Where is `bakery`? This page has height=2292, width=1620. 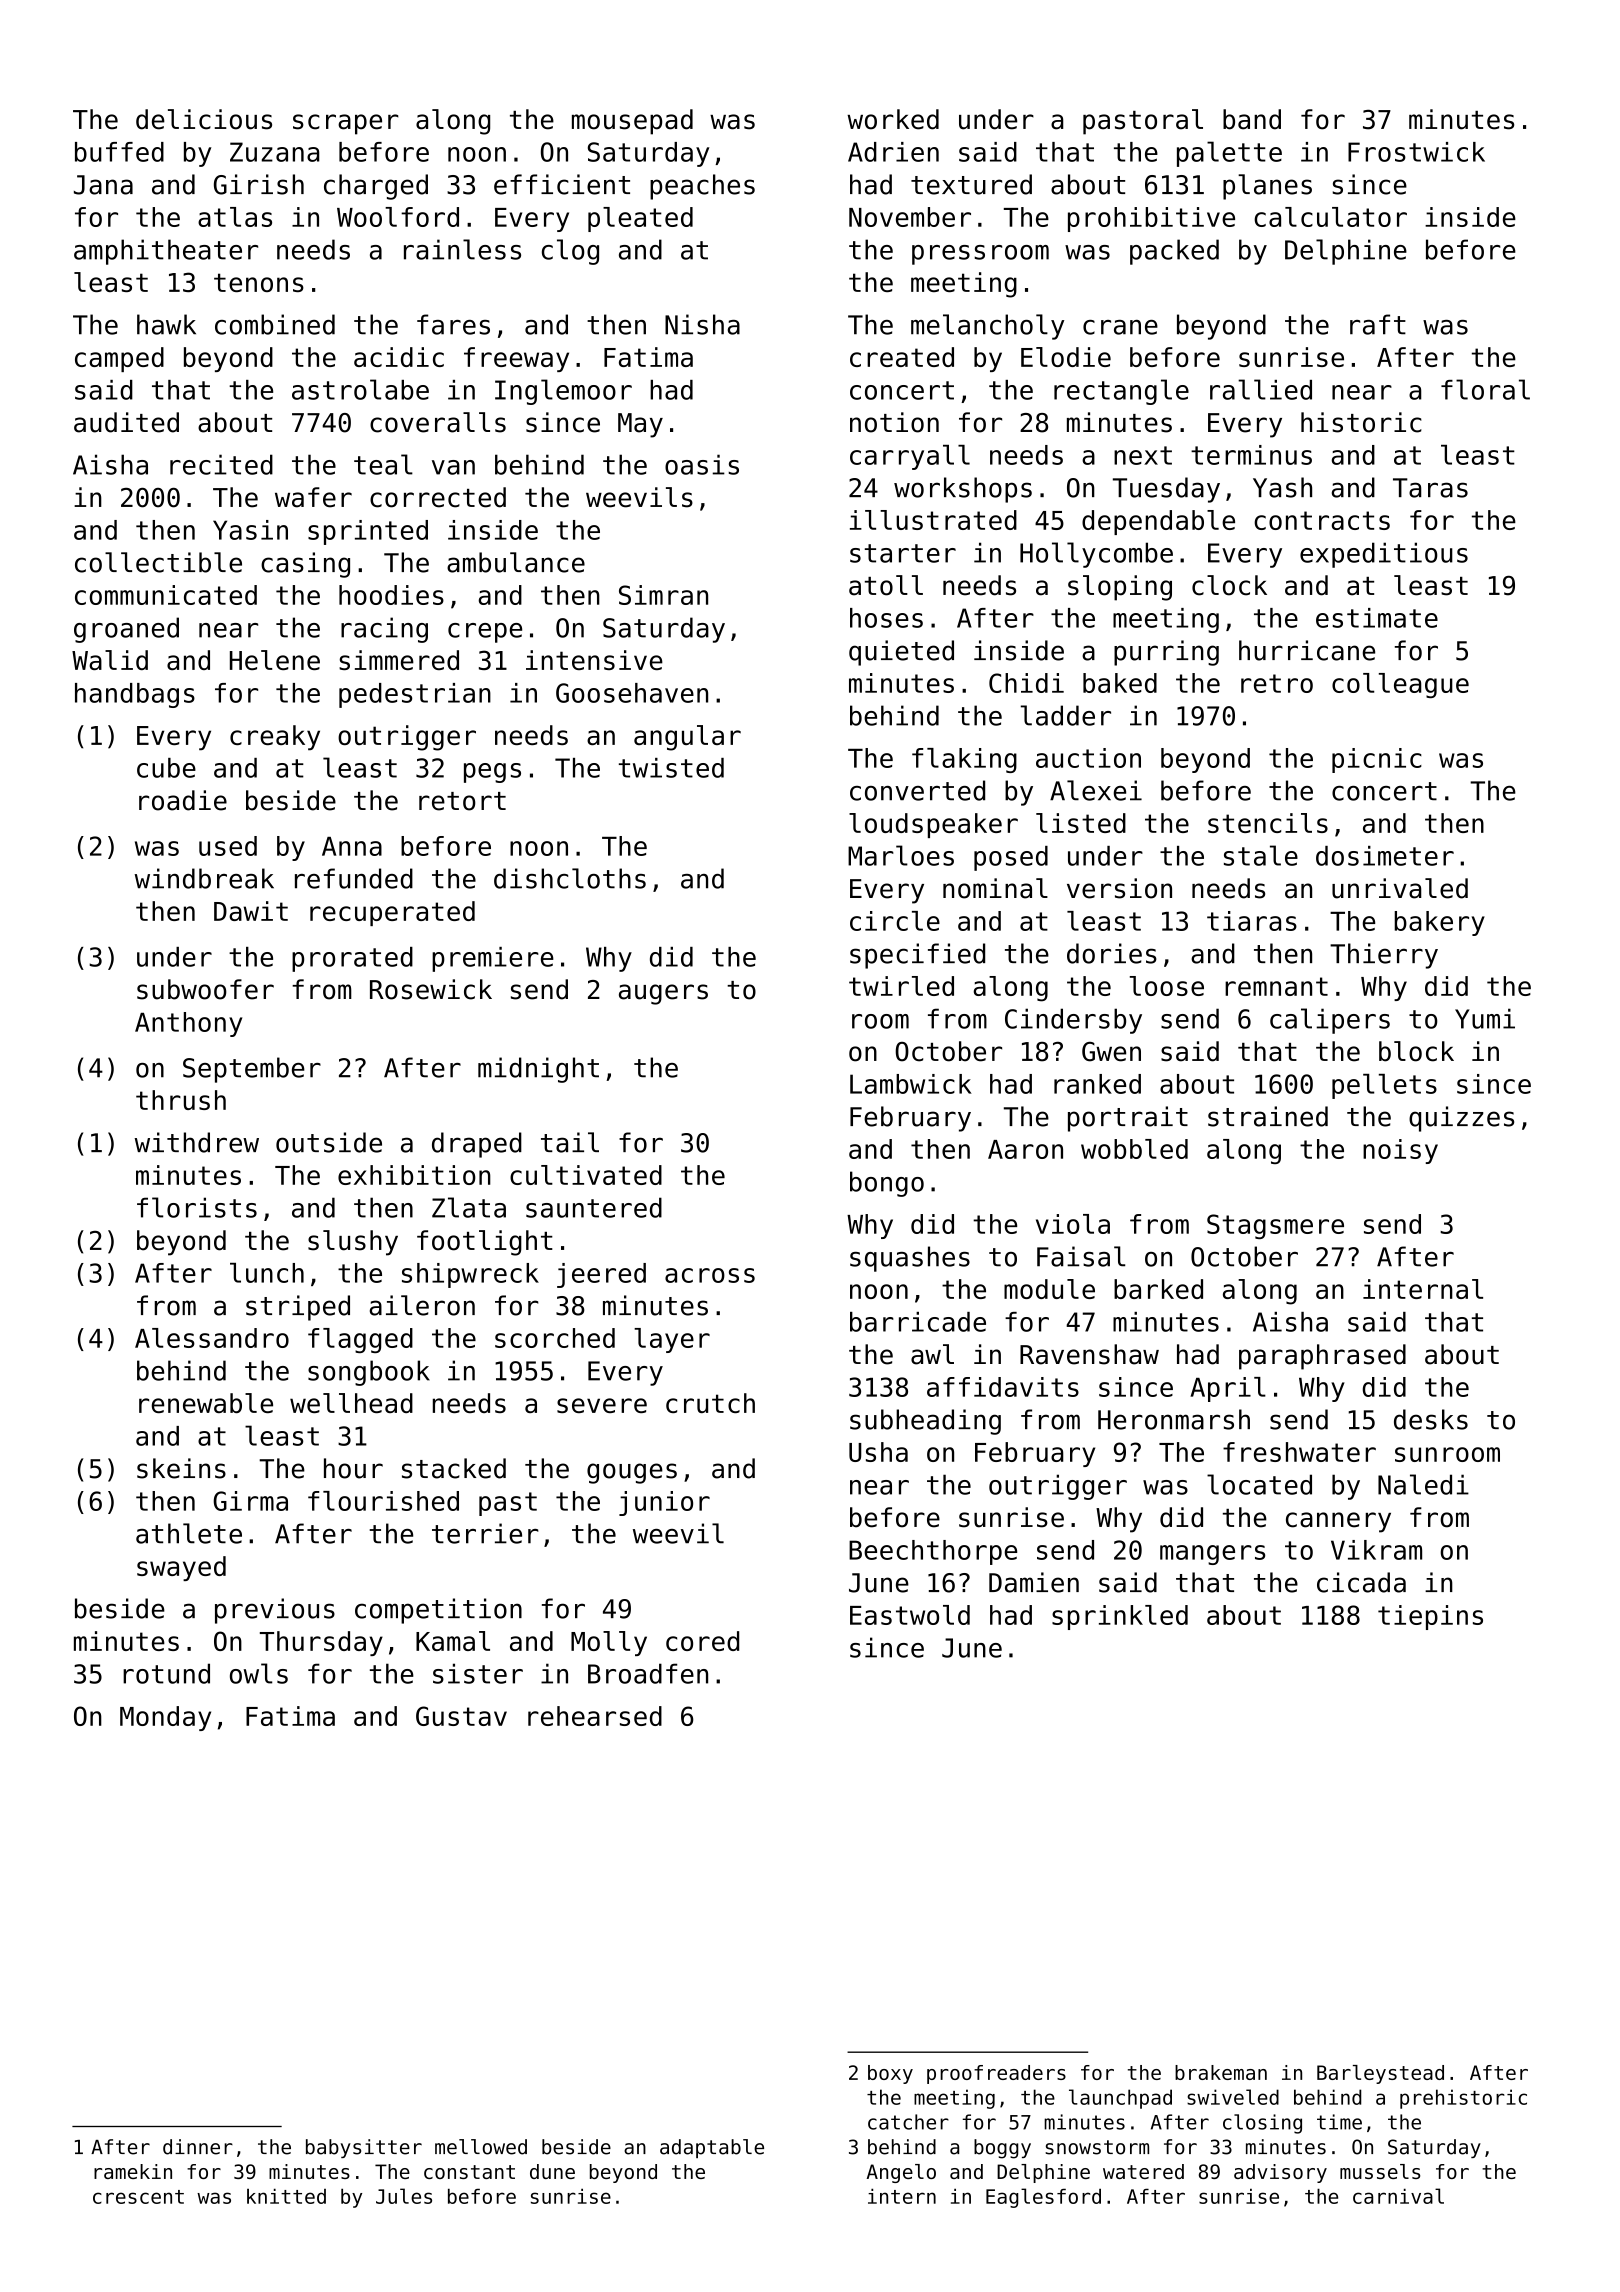 bakery is located at coordinates (1439, 923).
